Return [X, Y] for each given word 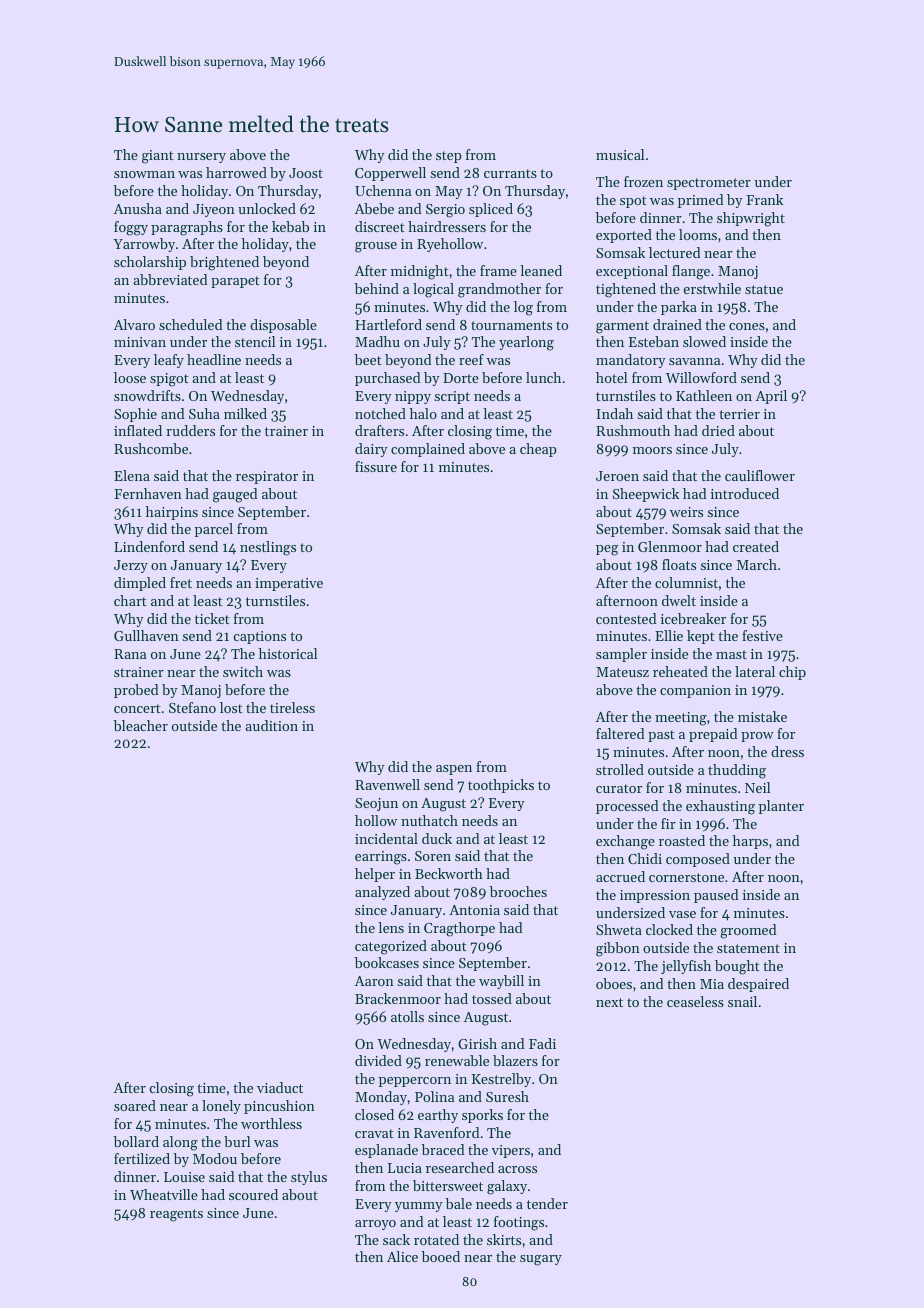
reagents [176, 1215]
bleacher [141, 725]
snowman [144, 174]
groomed [748, 931]
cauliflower [760, 475]
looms [698, 234]
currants [510, 173]
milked [245, 413]
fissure [376, 466]
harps [750, 842]
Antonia [474, 910]
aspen [454, 770]
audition [271, 725]
